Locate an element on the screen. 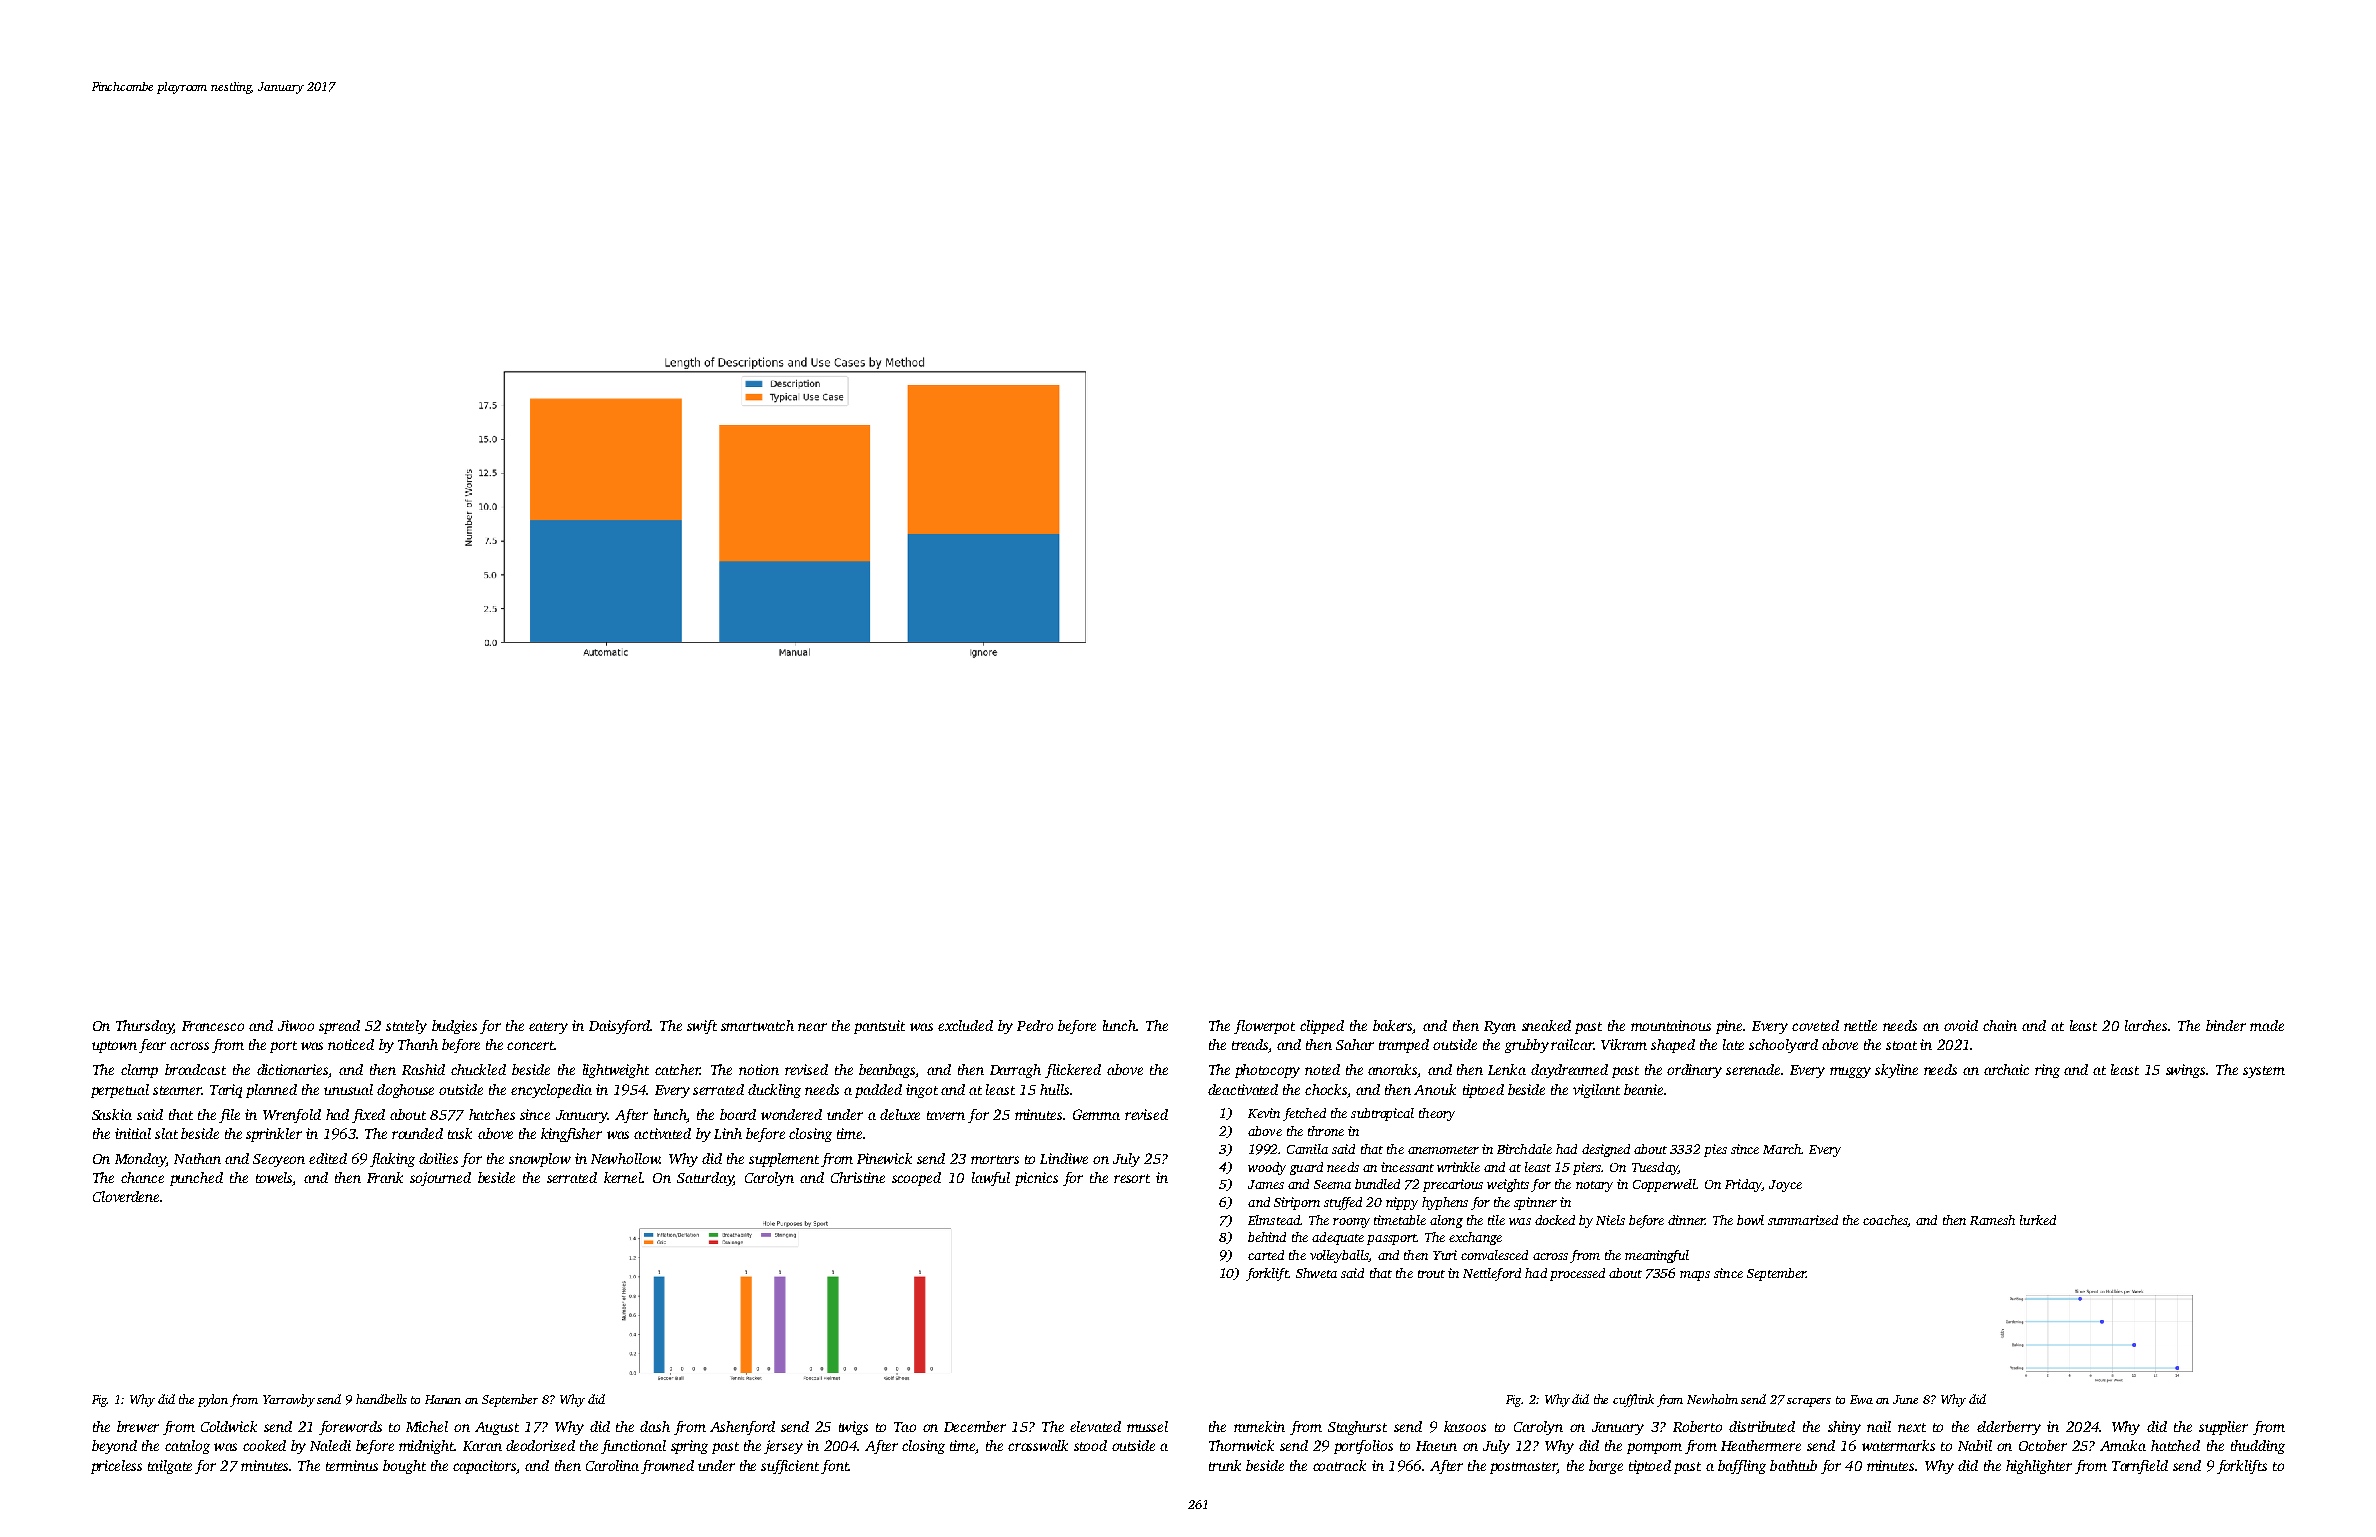 The height and width of the screenshot is (1537, 2376). supplier is located at coordinates (2223, 1428).
